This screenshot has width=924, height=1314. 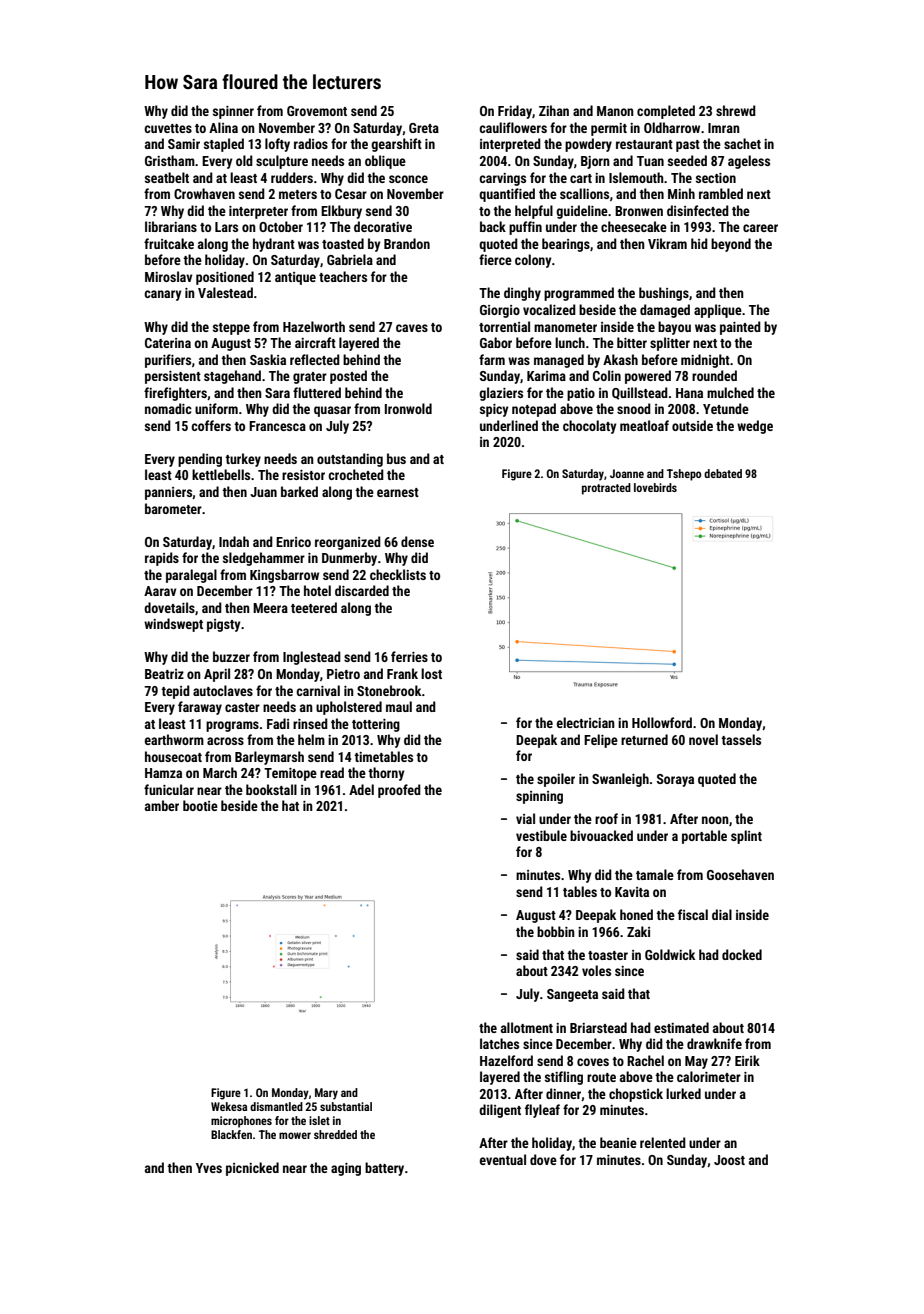 I want to click on discarded, so click(x=362, y=590).
